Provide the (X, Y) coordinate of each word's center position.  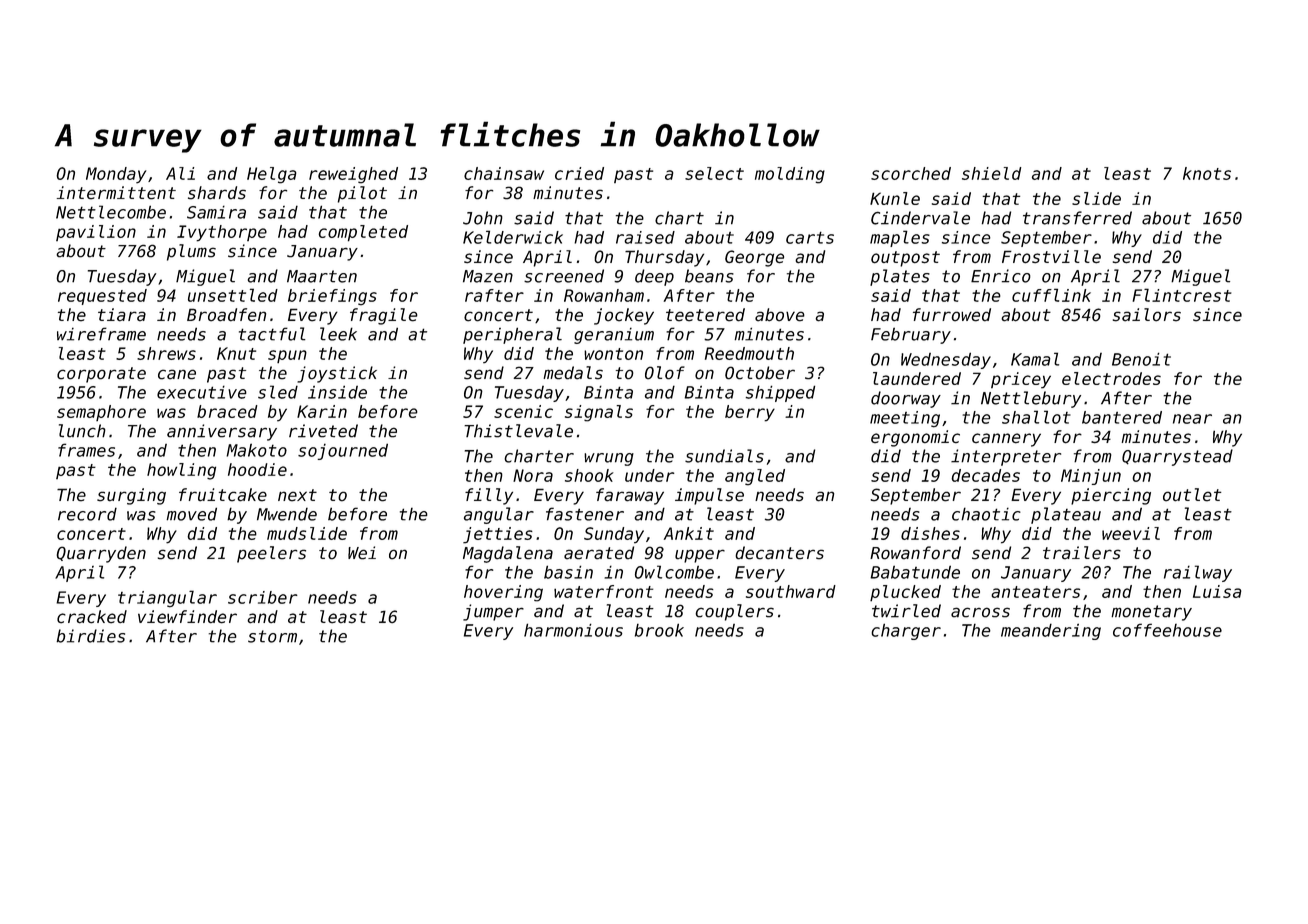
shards (217, 193)
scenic (523, 411)
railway (1198, 573)
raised (645, 237)
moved (191, 514)
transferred (1077, 218)
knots (1207, 173)
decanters (779, 553)
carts (810, 237)
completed (363, 233)
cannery (1006, 440)
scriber (263, 597)
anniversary (222, 432)
